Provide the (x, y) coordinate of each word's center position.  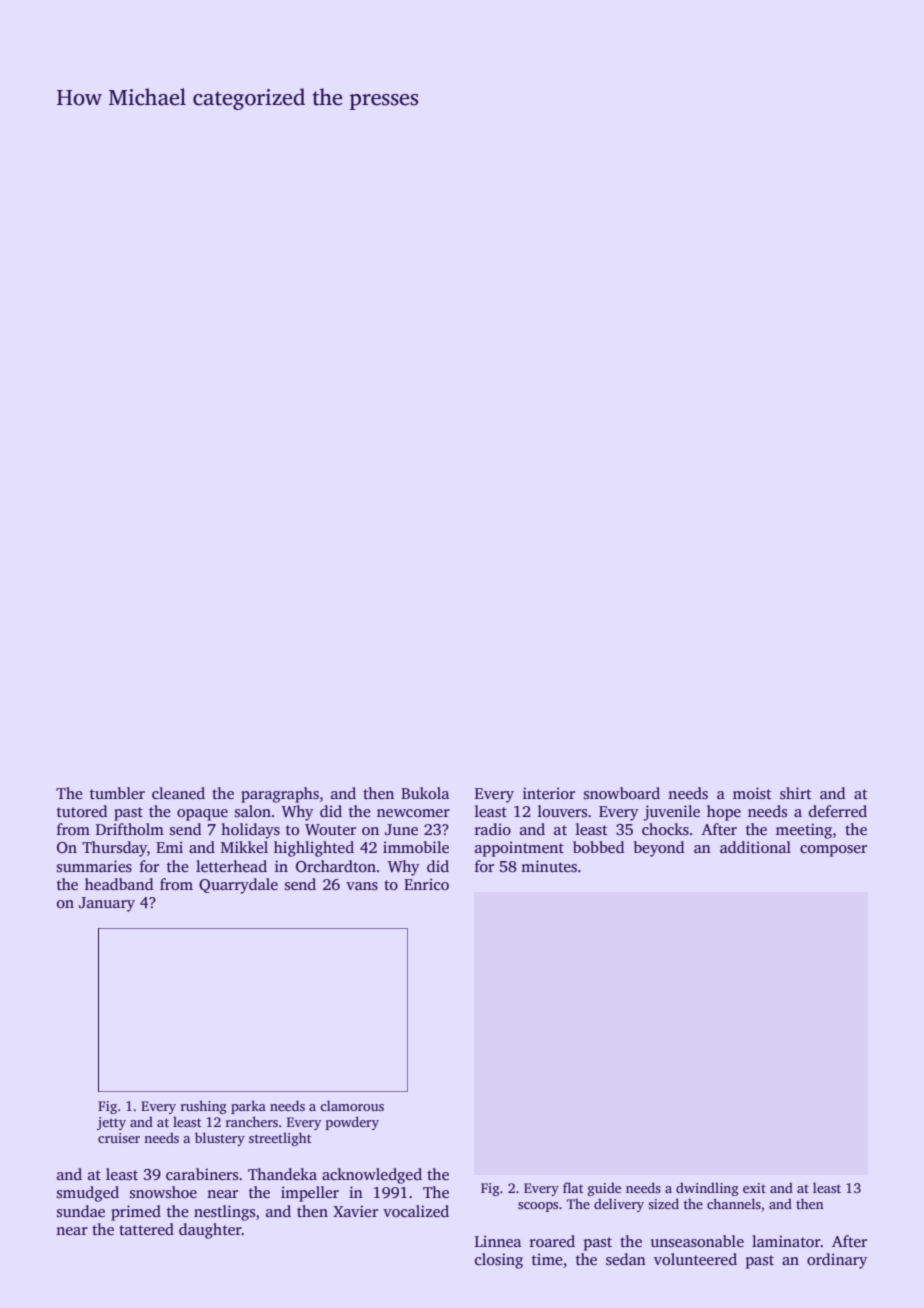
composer (833, 851)
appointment (519, 849)
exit (754, 1188)
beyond (659, 849)
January (107, 904)
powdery (352, 1123)
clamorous (352, 1105)
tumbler (117, 793)
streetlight (280, 1139)
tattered (146, 1229)
